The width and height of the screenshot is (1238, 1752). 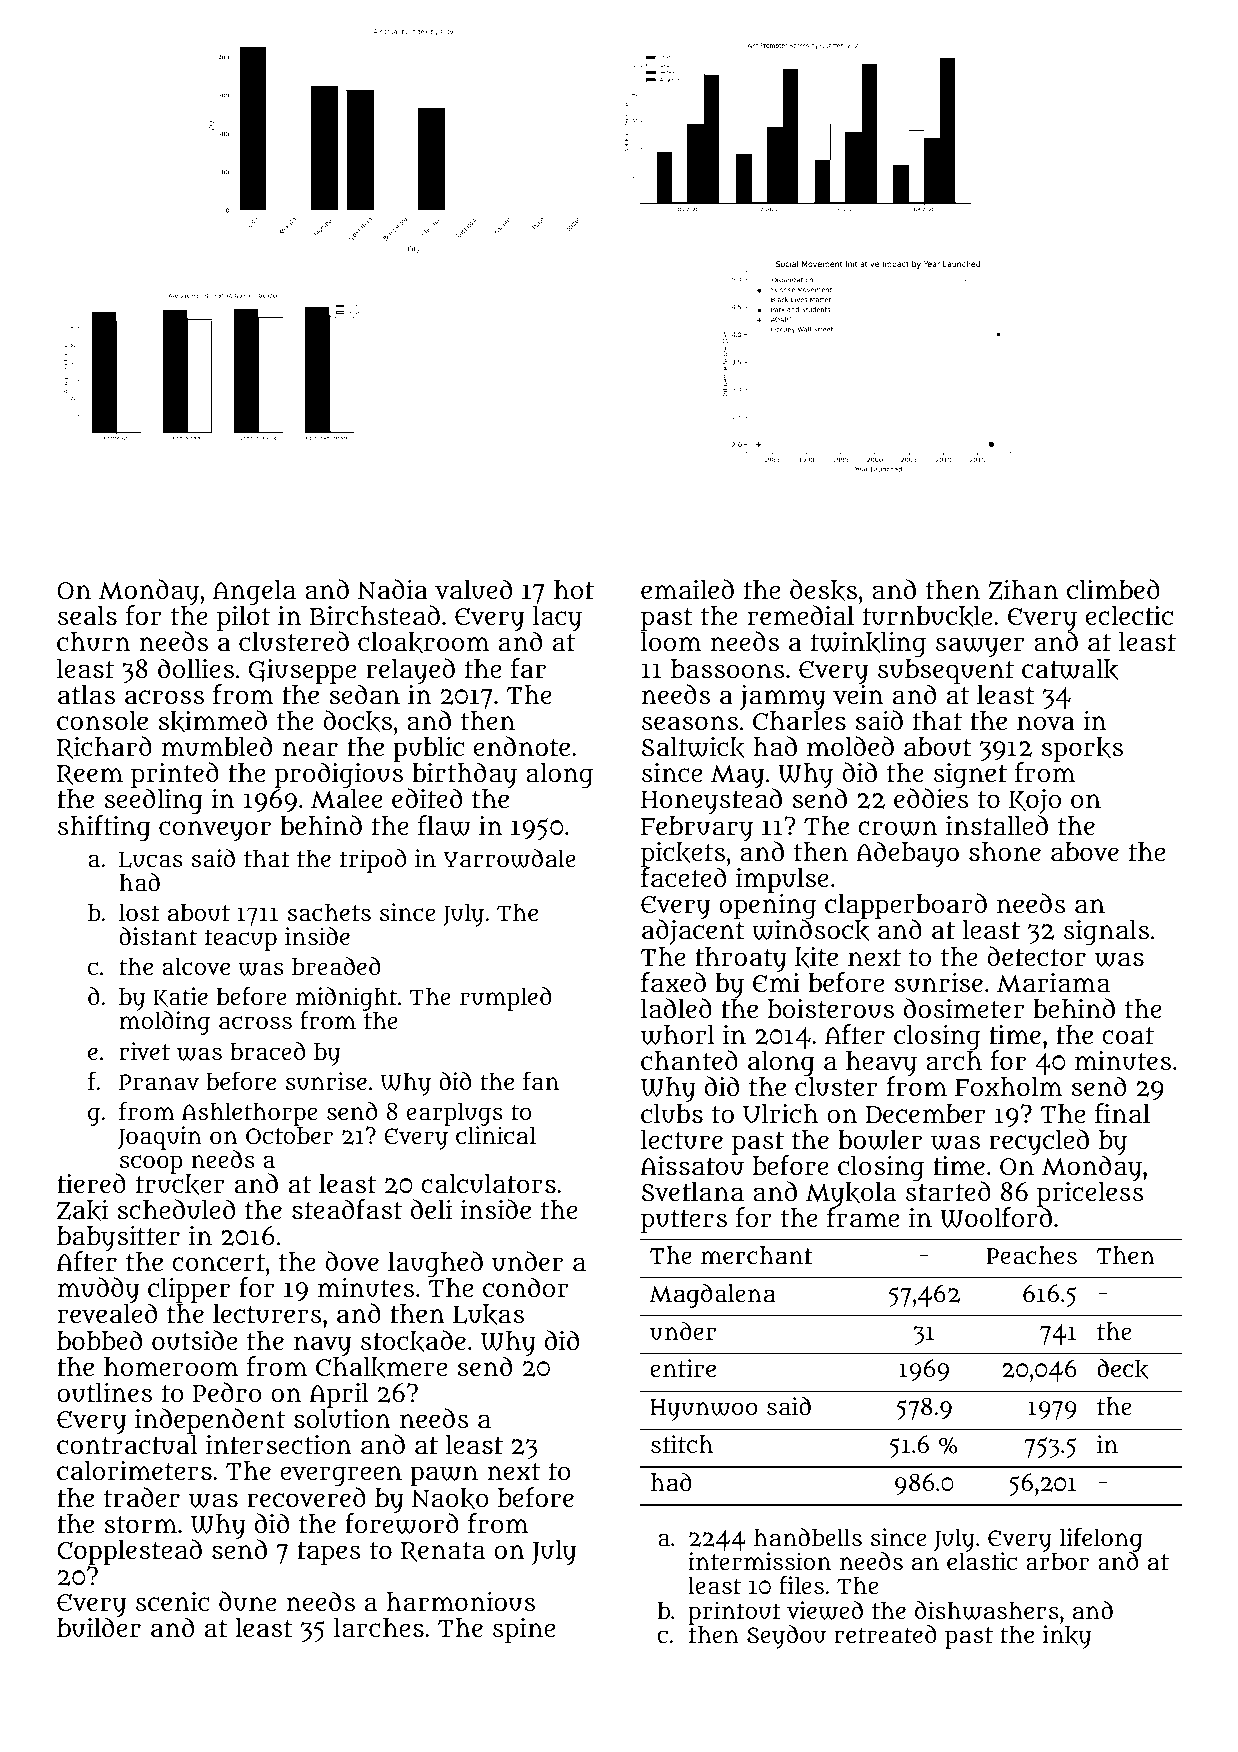 What do you see at coordinates (393, 589) in the screenshot?
I see `Nadia` at bounding box center [393, 589].
